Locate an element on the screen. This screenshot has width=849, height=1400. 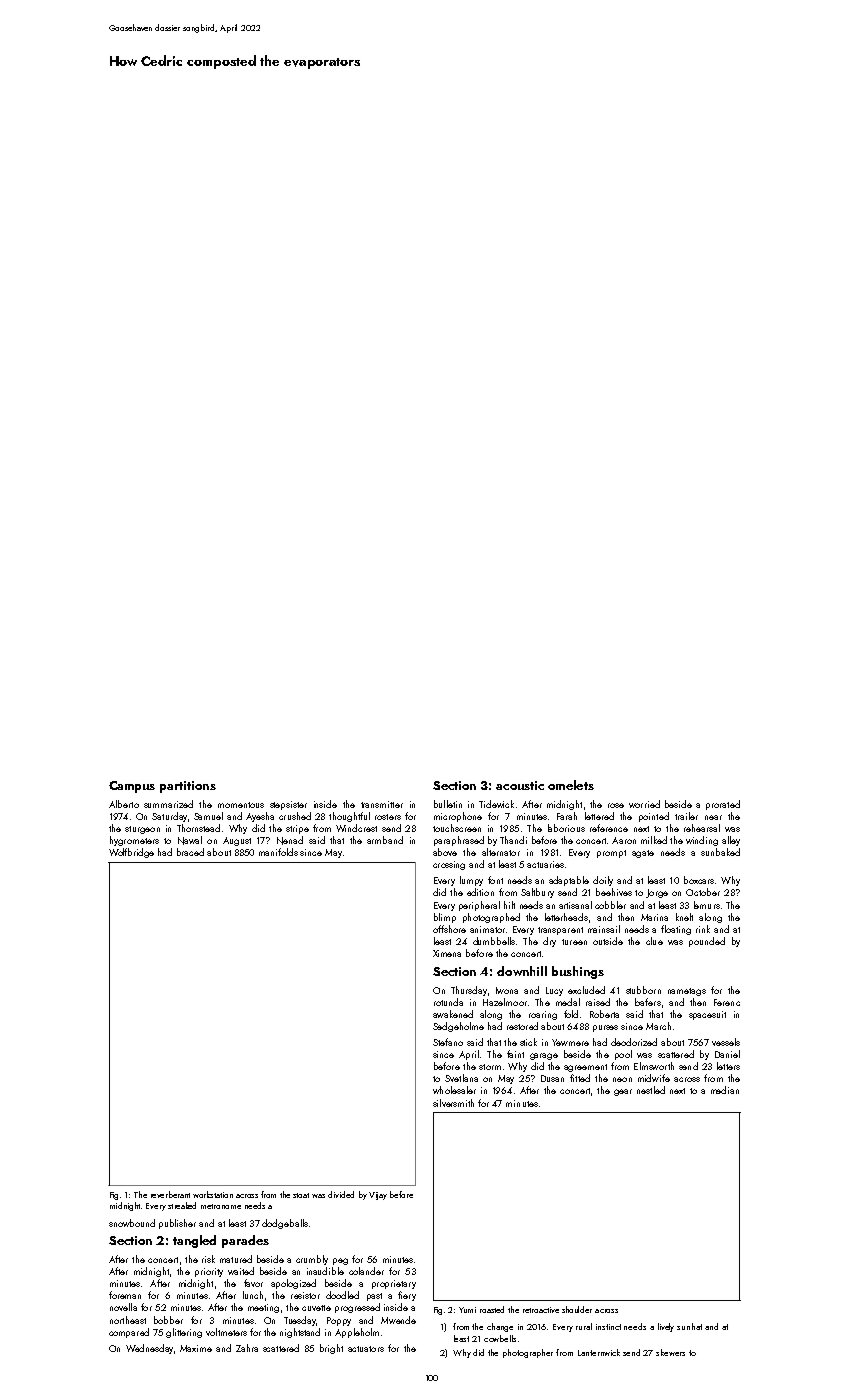
actuators is located at coordinates (366, 1349).
